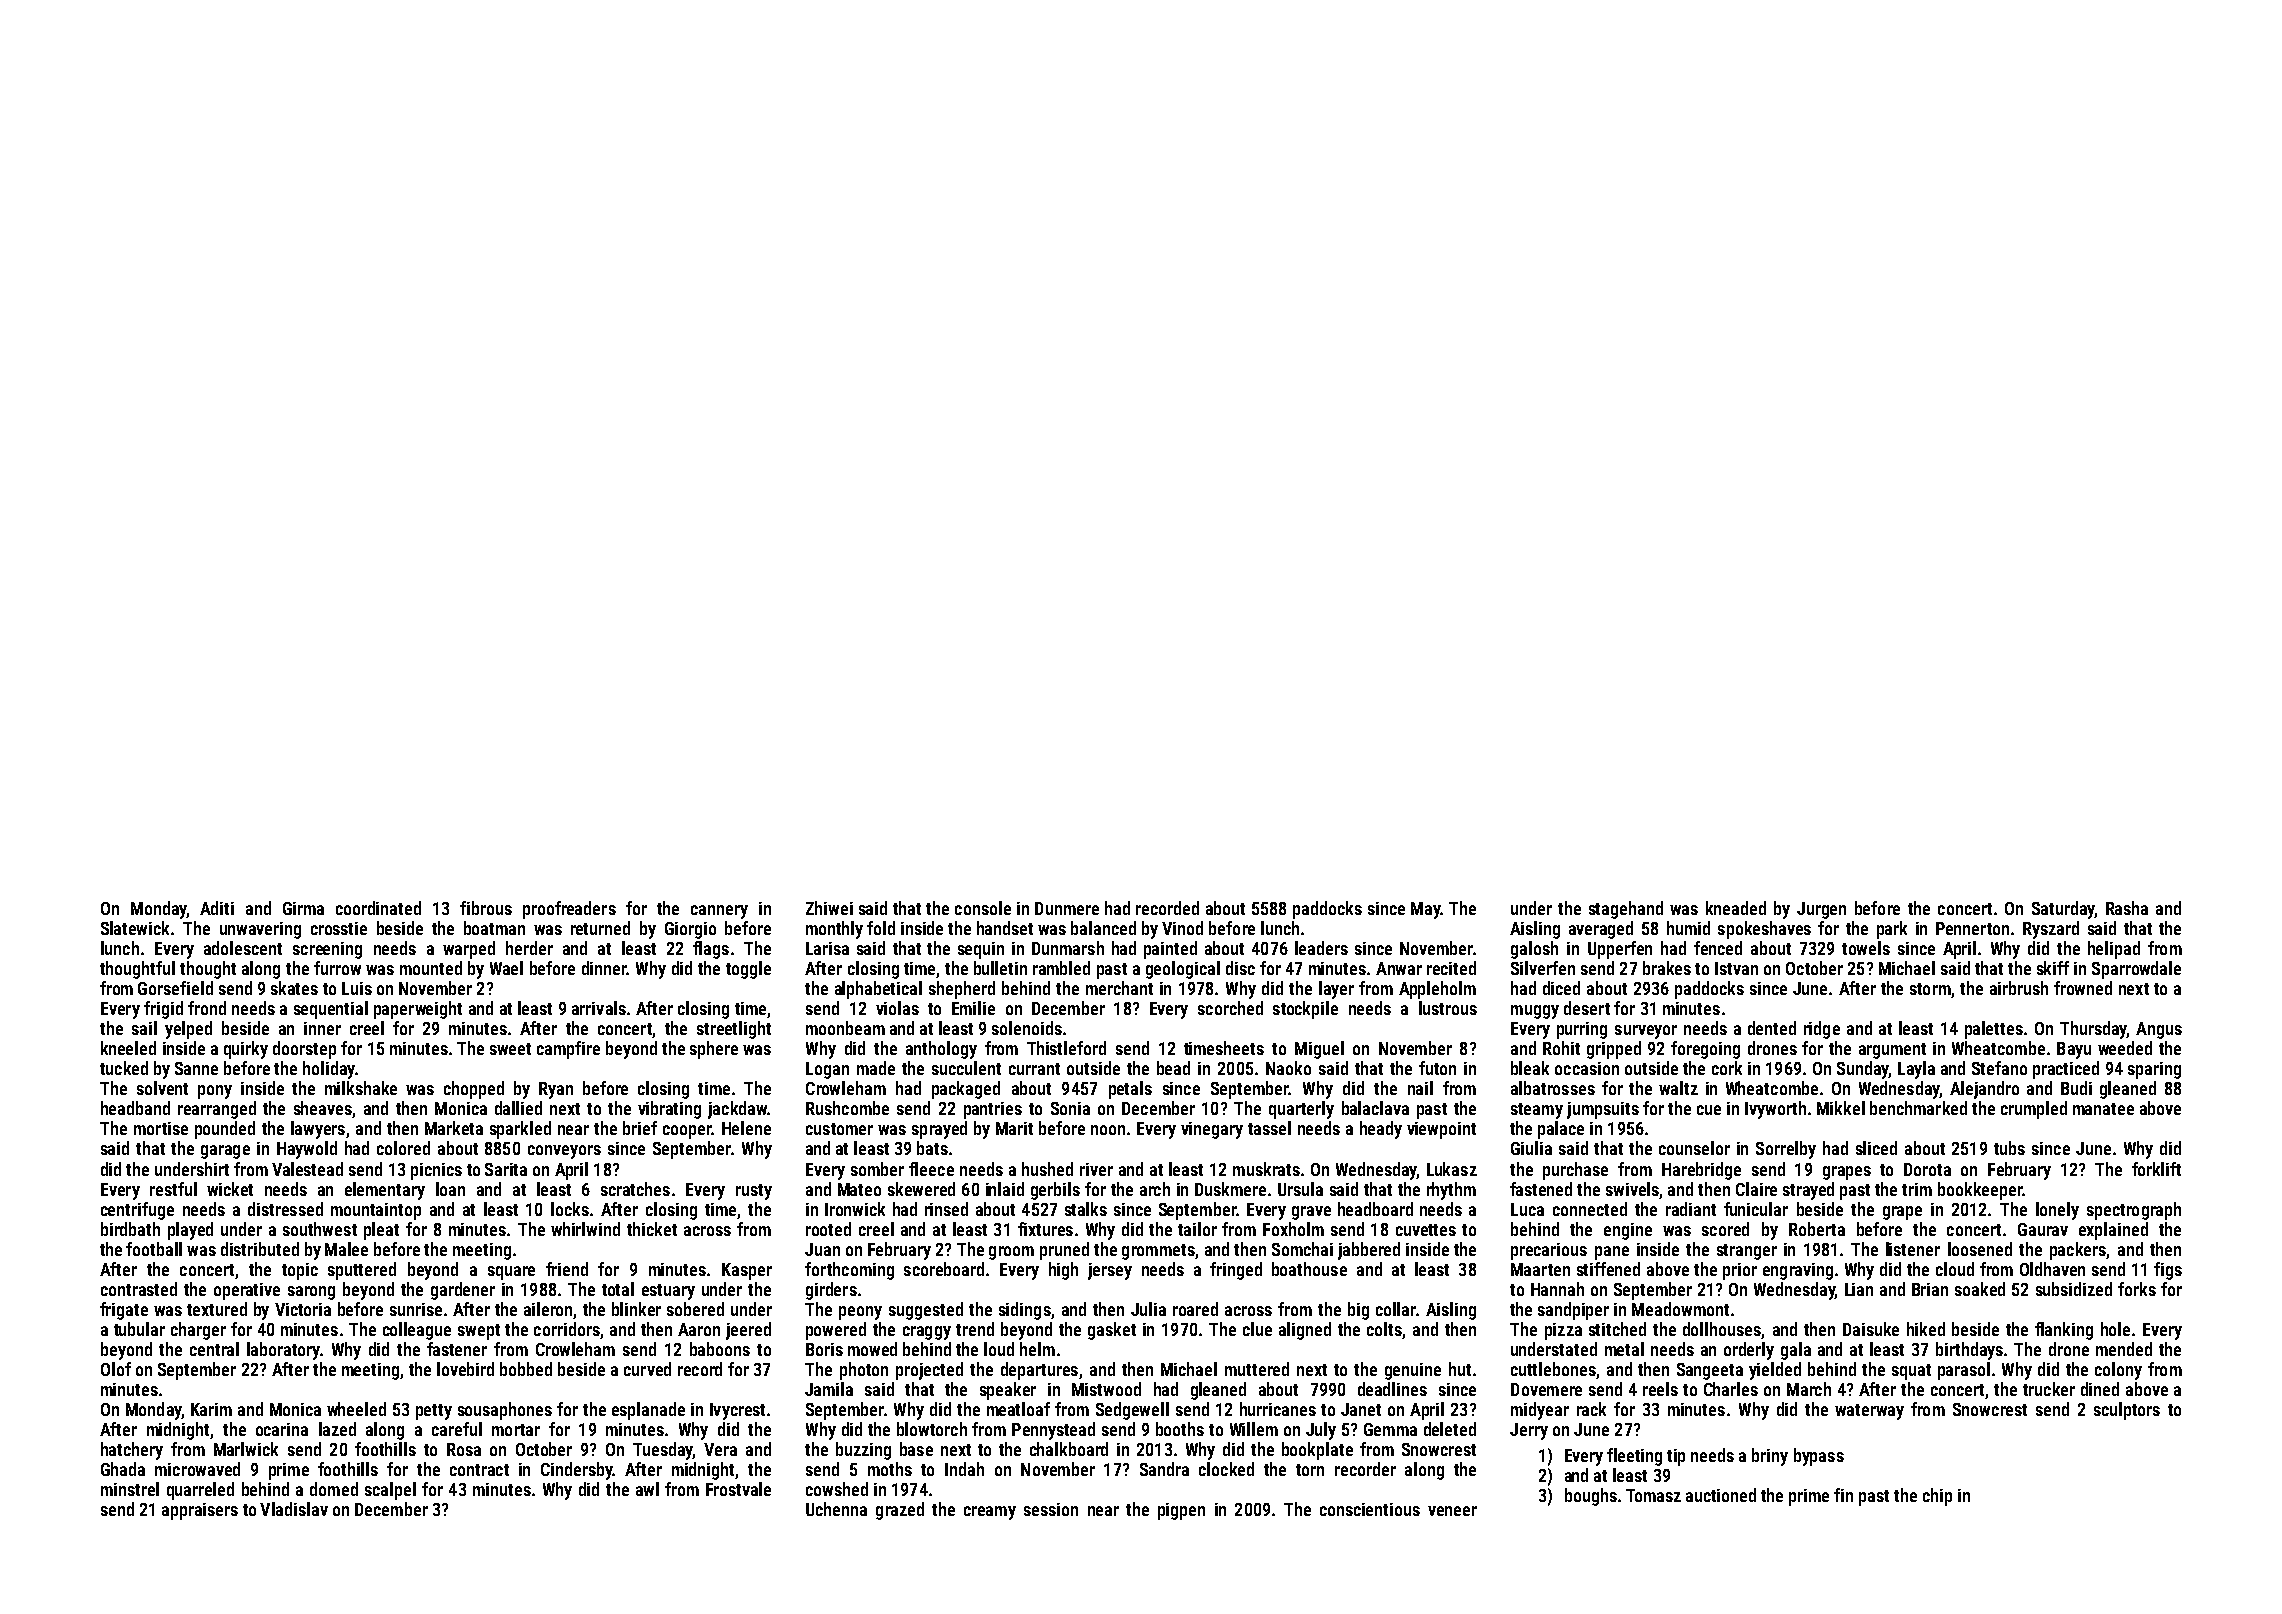 This document has height=1614, width=2282. I want to click on vinegary, so click(1212, 1130).
